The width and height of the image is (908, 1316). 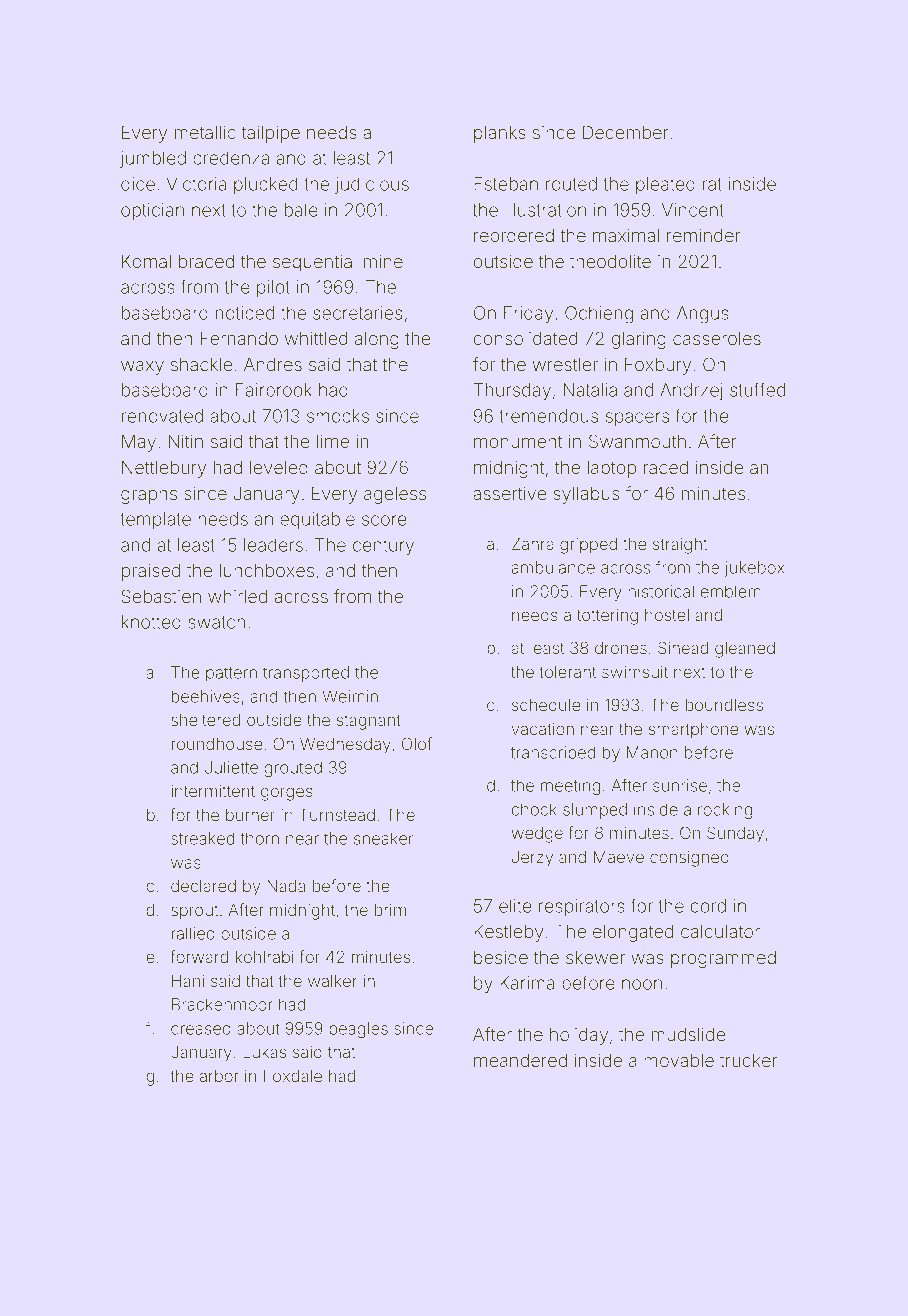 What do you see at coordinates (264, 1052) in the image?
I see `Lukas` at bounding box center [264, 1052].
